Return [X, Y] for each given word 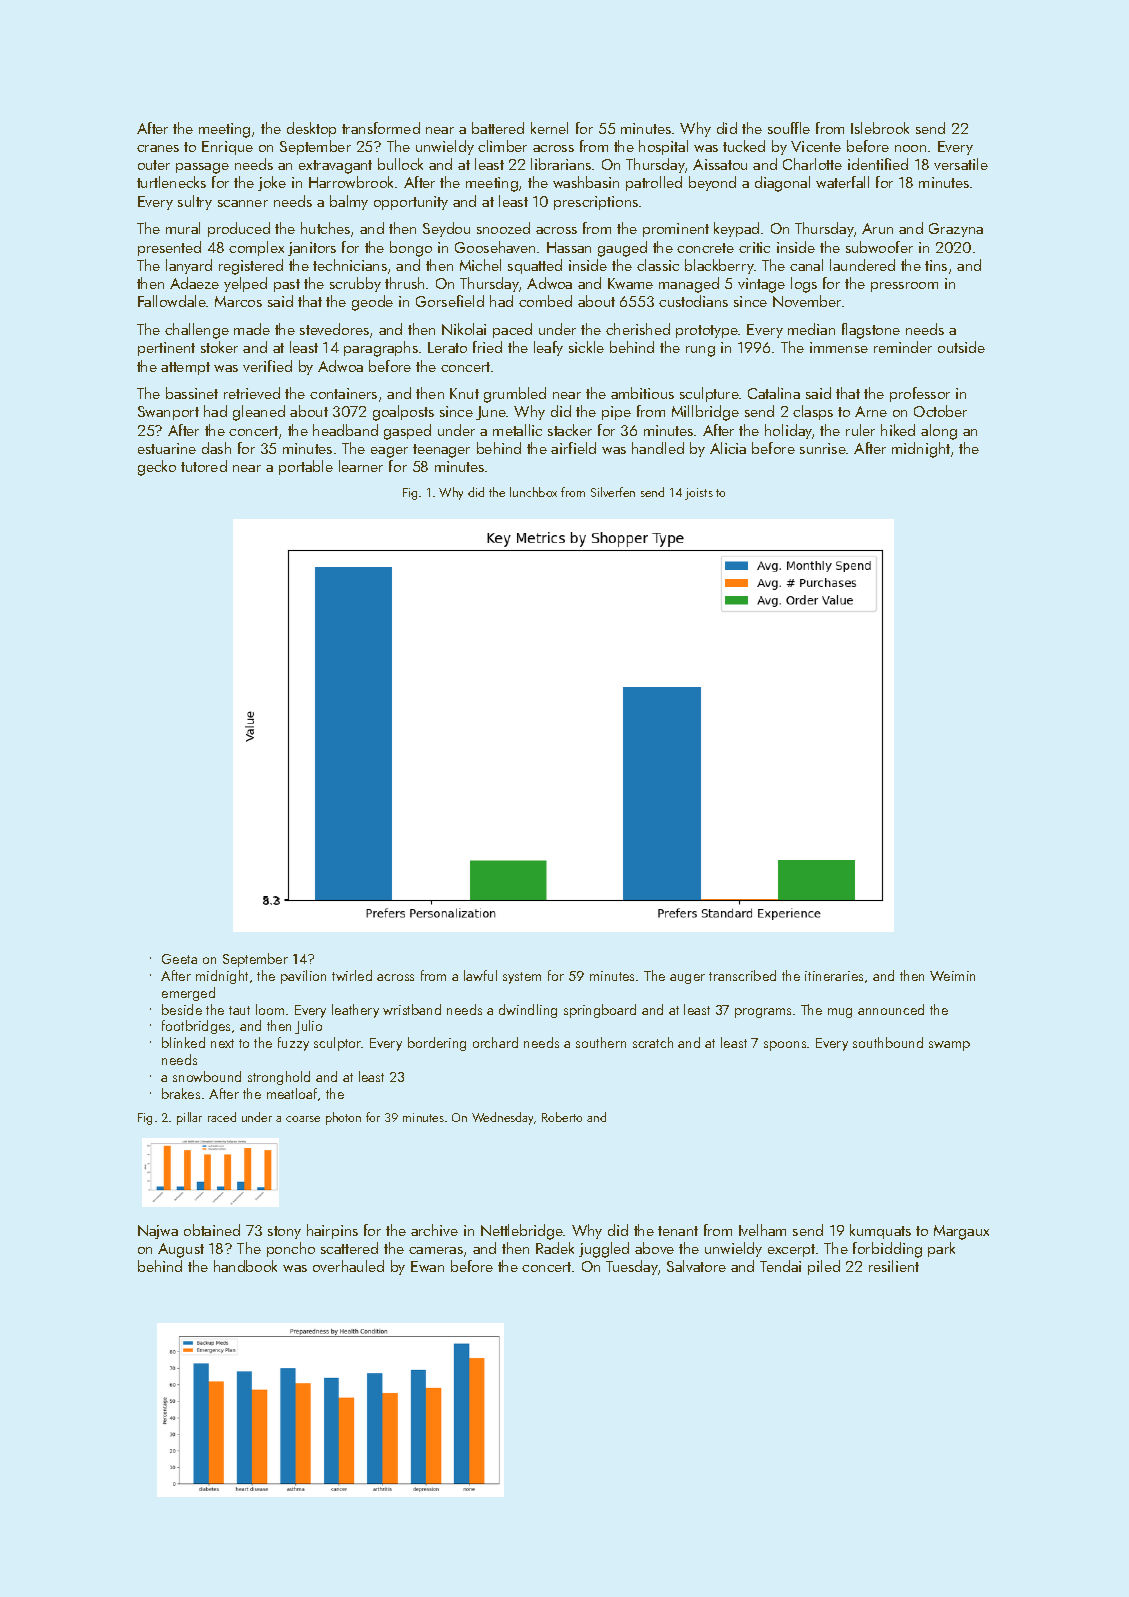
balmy [349, 202]
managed [689, 285]
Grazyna [956, 230]
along [939, 432]
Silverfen [613, 492]
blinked [183, 1042]
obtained [212, 1230]
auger [687, 979]
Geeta [179, 959]
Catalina [774, 393]
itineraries [834, 976]
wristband [412, 1009]
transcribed [742, 975]
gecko [157, 468]
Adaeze [194, 283]
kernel [549, 128]
